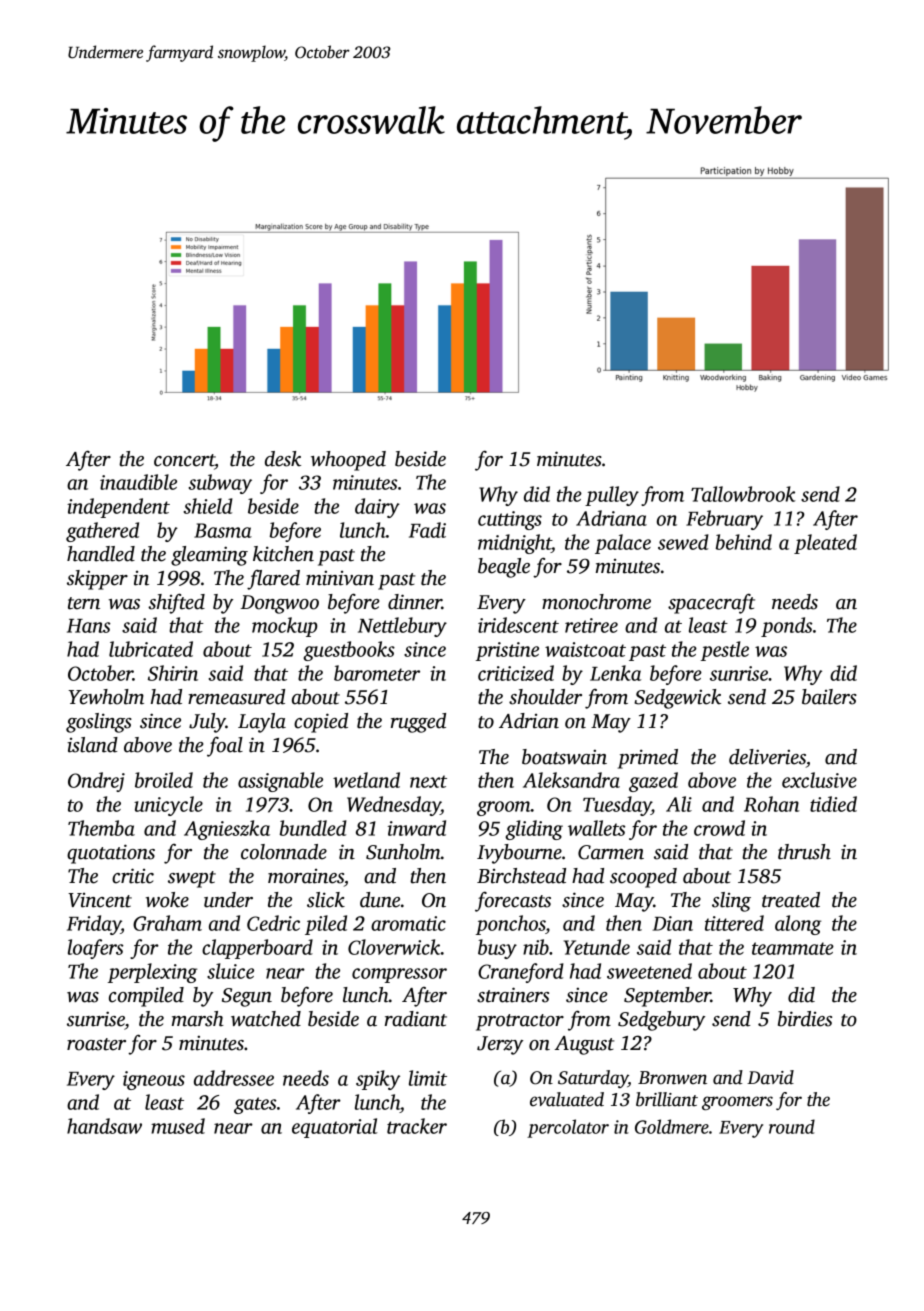  I want to click on barometer, so click(377, 673).
